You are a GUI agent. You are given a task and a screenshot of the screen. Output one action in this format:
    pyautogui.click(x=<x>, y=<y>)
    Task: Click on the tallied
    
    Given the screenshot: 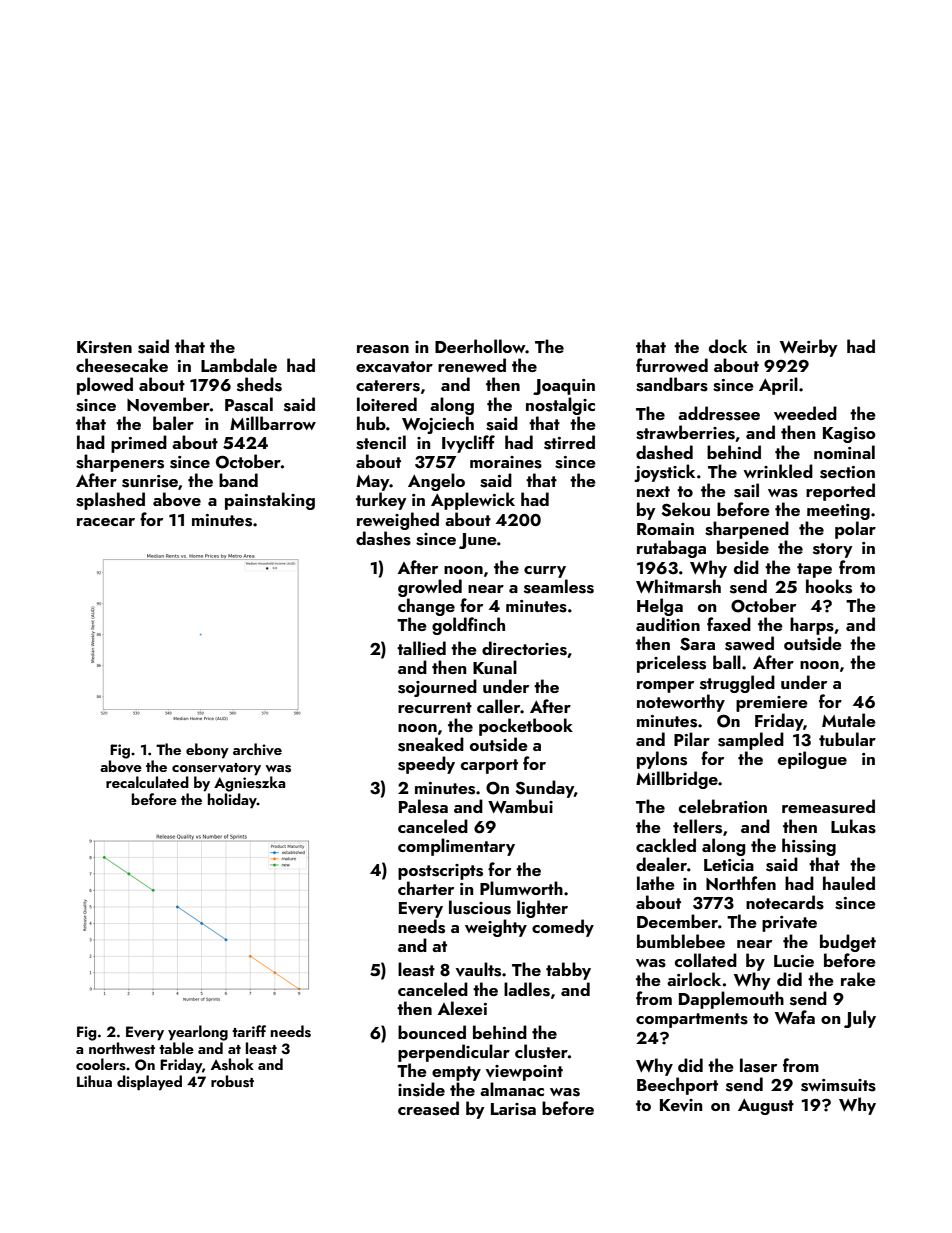 What is the action you would take?
    pyautogui.click(x=421, y=648)
